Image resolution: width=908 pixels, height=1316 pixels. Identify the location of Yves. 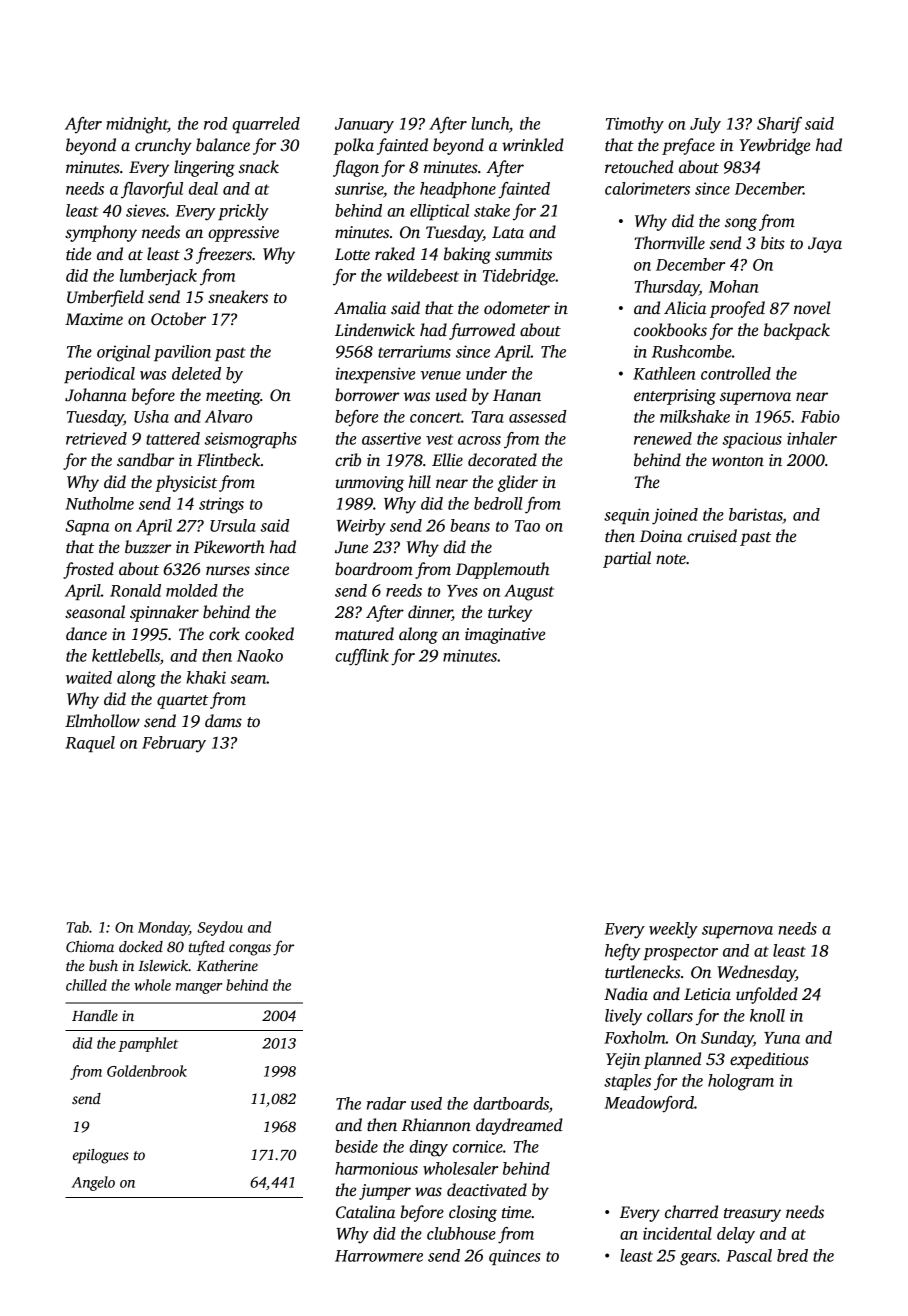
(462, 591).
